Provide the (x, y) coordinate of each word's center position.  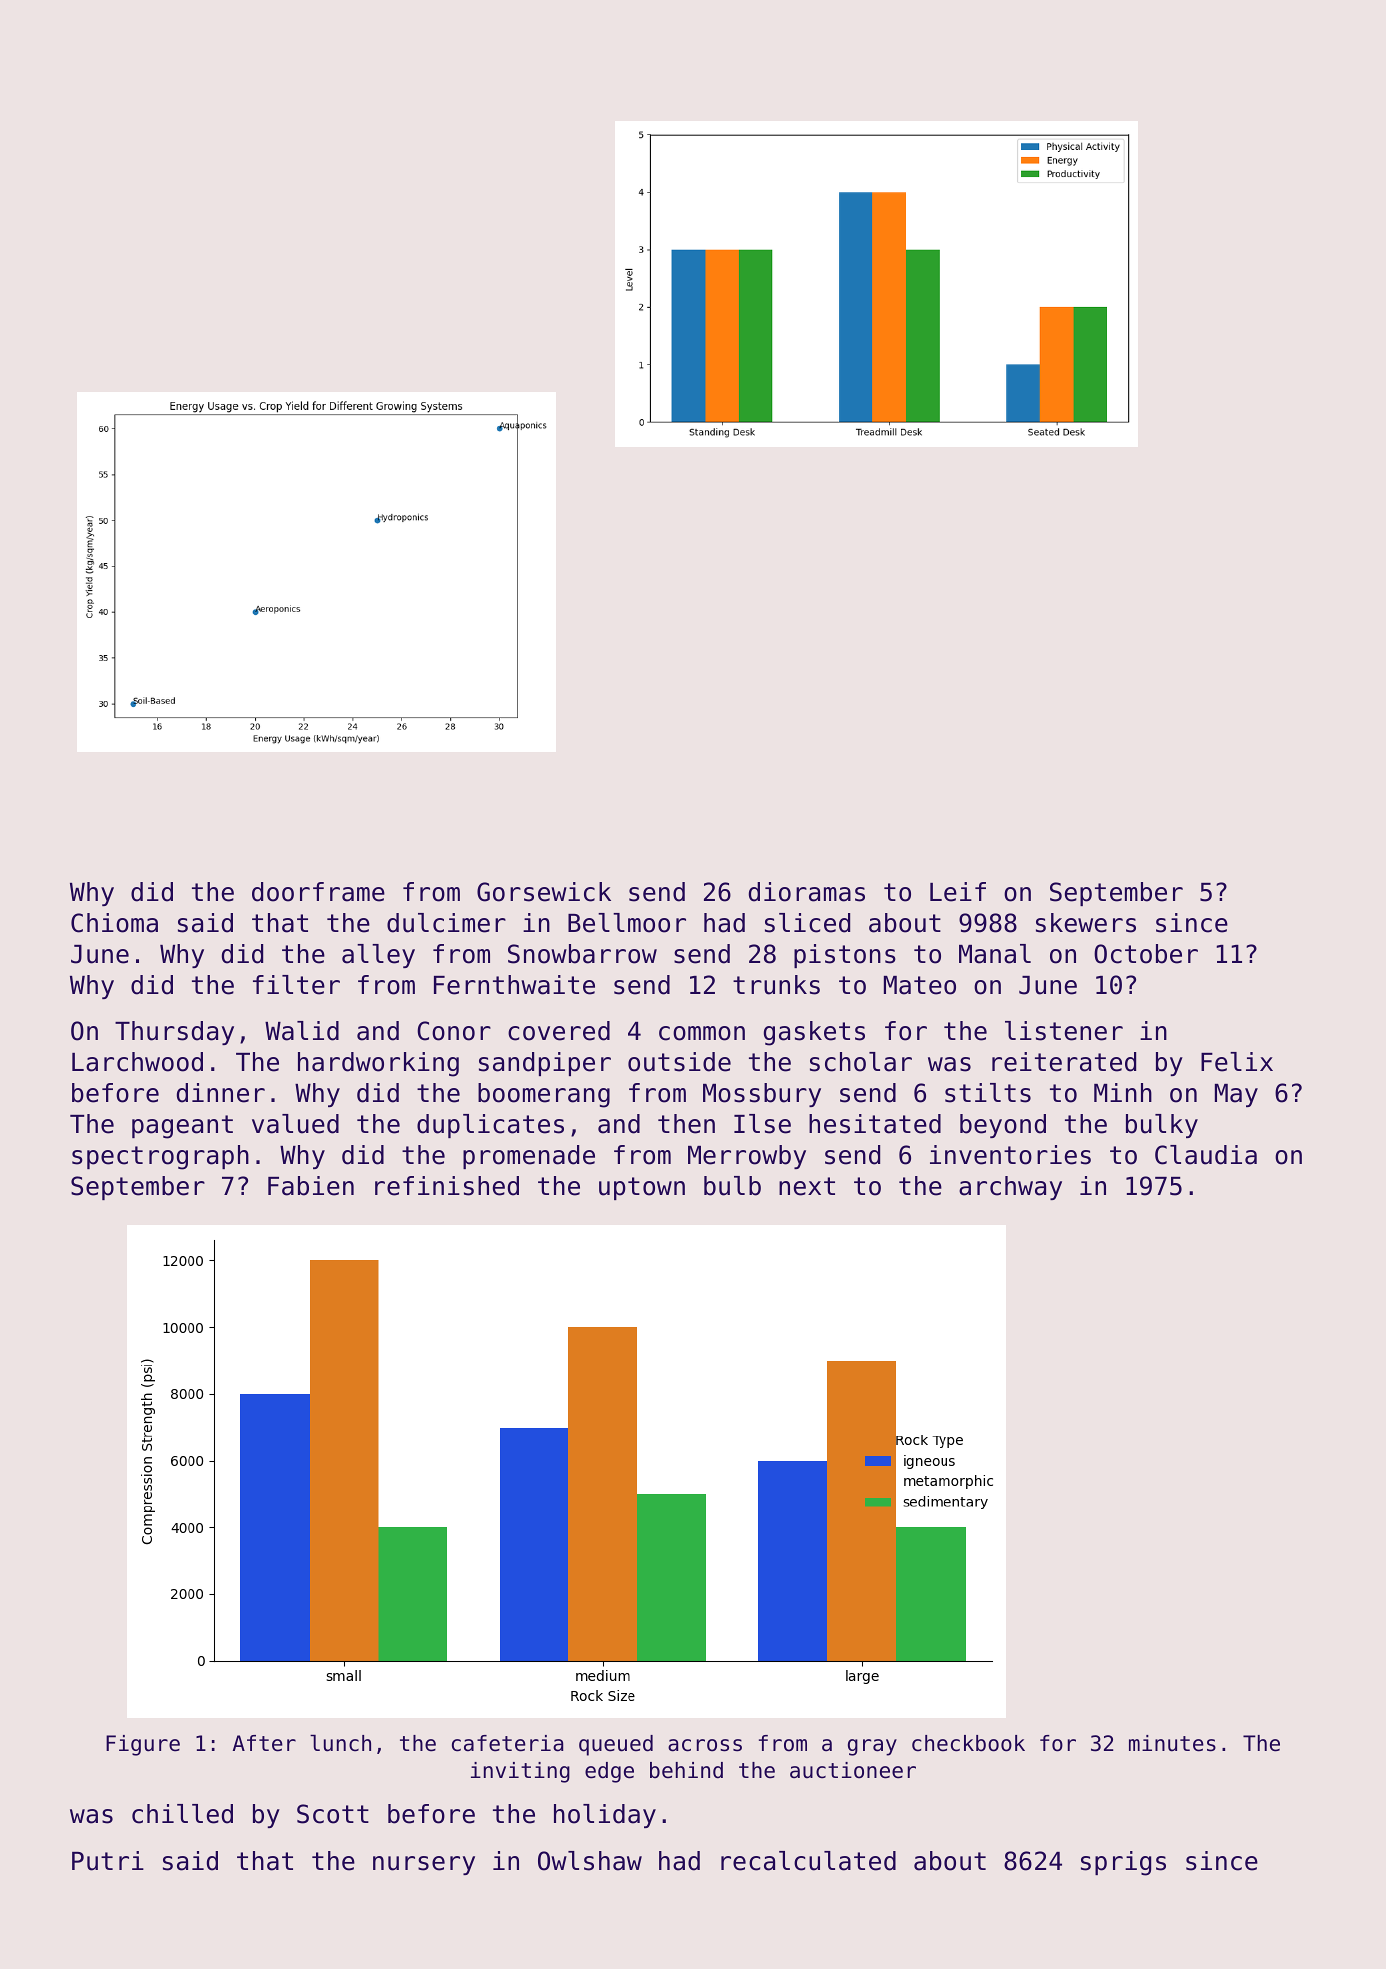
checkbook (968, 1743)
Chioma (114, 923)
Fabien (311, 1186)
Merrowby (747, 1157)
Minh (1123, 1092)
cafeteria (507, 1743)
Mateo (920, 985)
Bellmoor (627, 923)
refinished (447, 1186)
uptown (642, 1188)
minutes (1172, 1743)
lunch (340, 1743)
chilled (182, 1814)
